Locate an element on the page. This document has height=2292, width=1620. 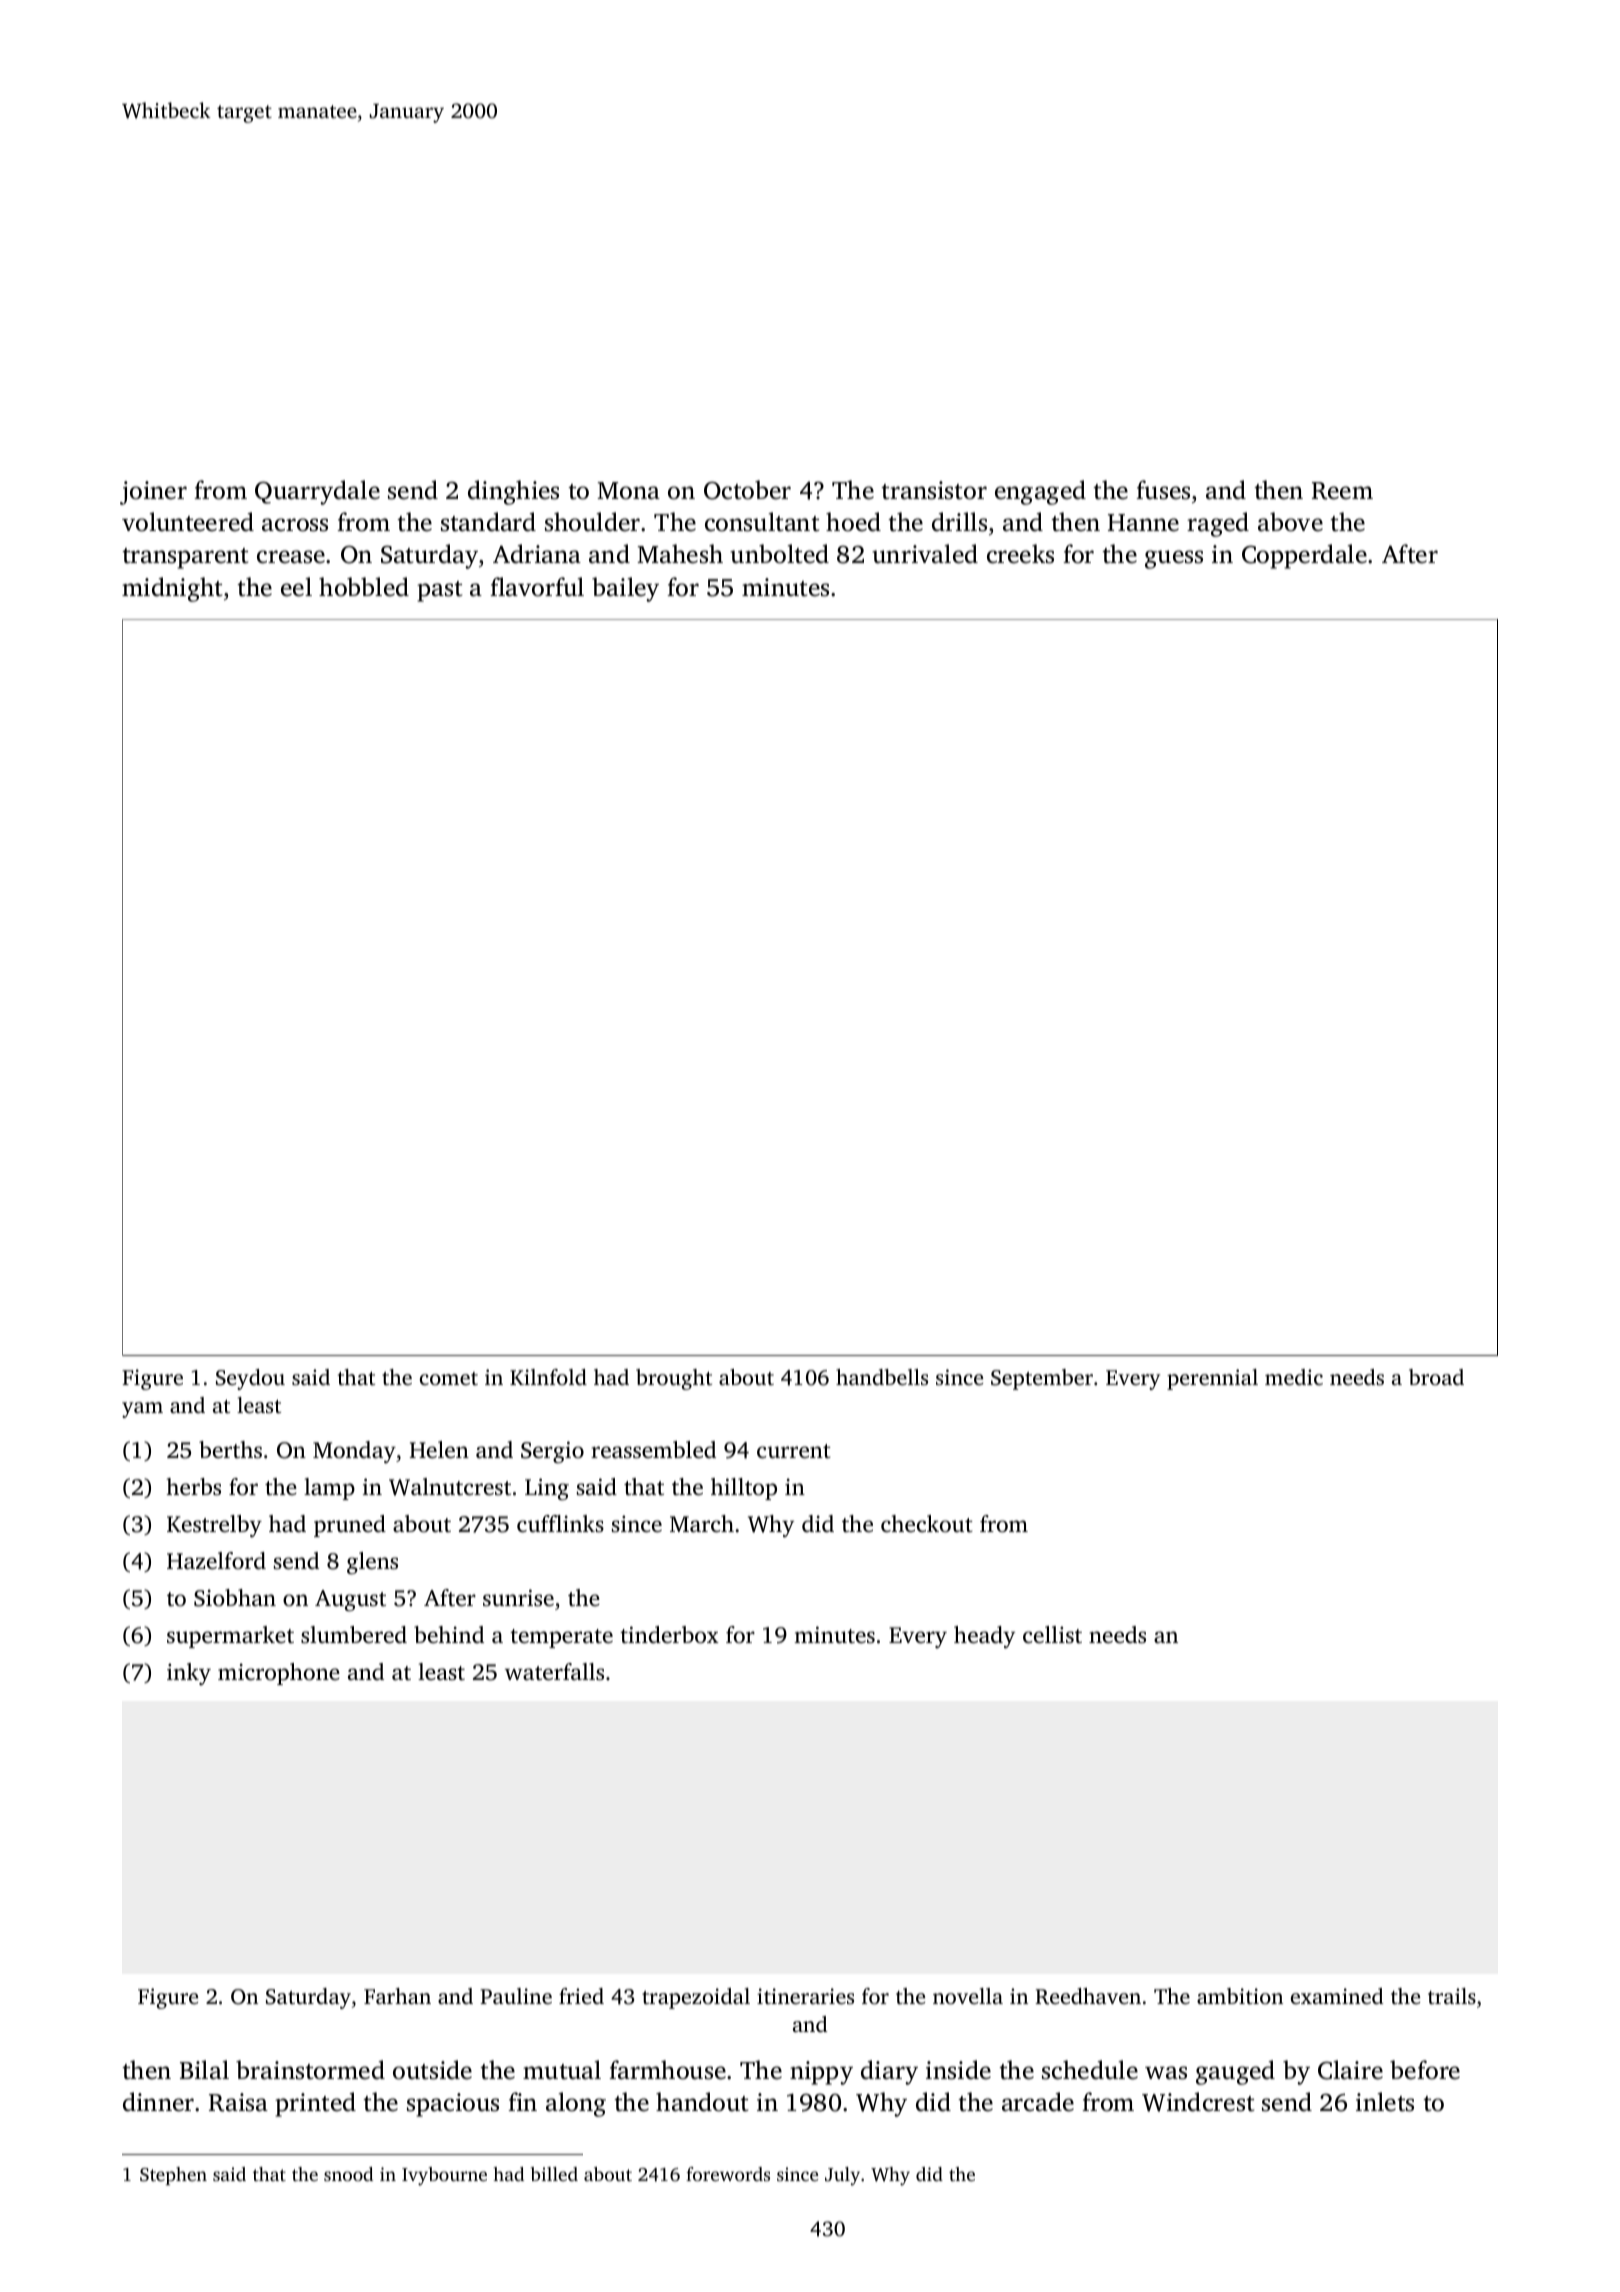
comet is located at coordinates (449, 1378).
